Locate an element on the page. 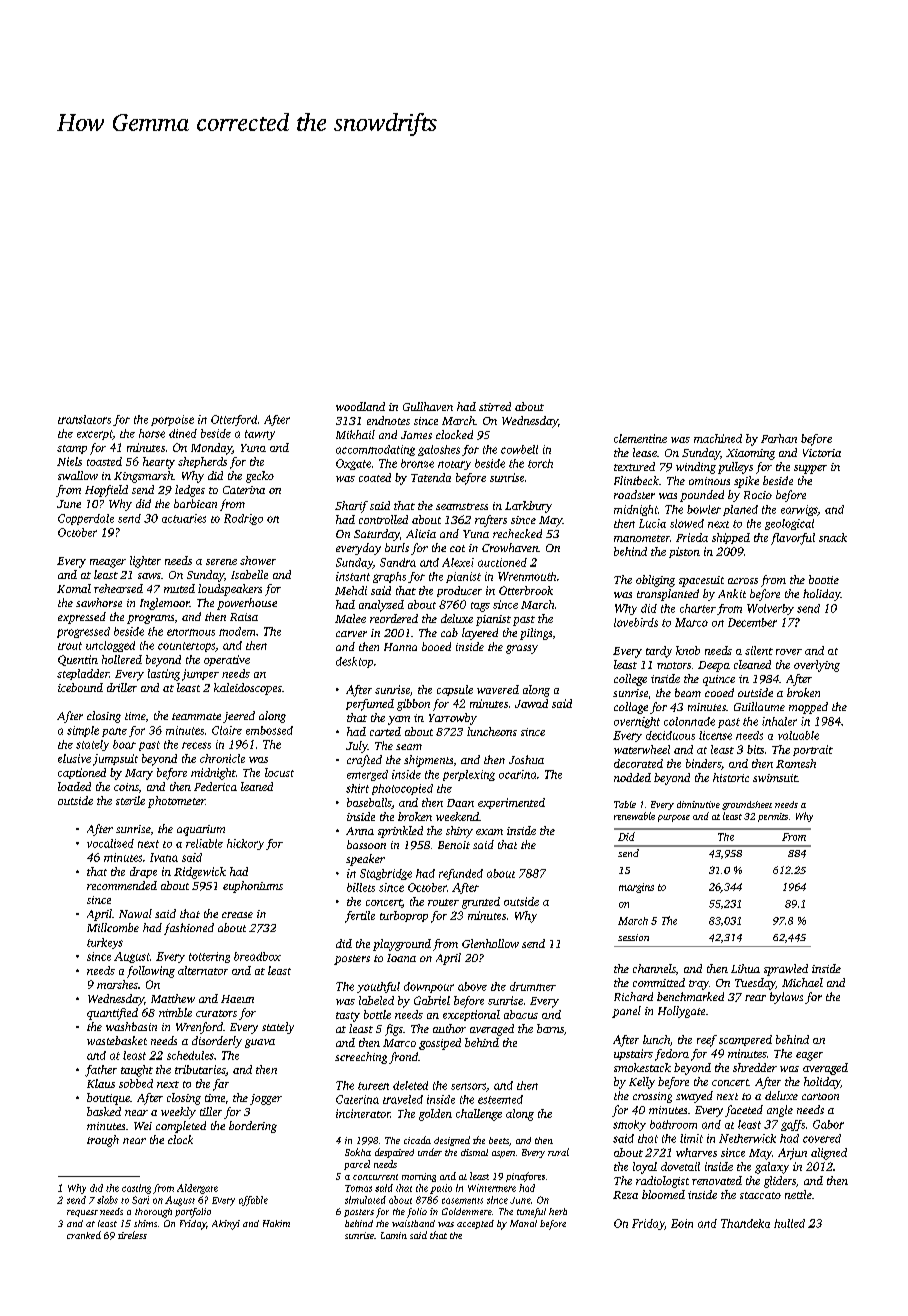  cowbell is located at coordinates (519, 449).
